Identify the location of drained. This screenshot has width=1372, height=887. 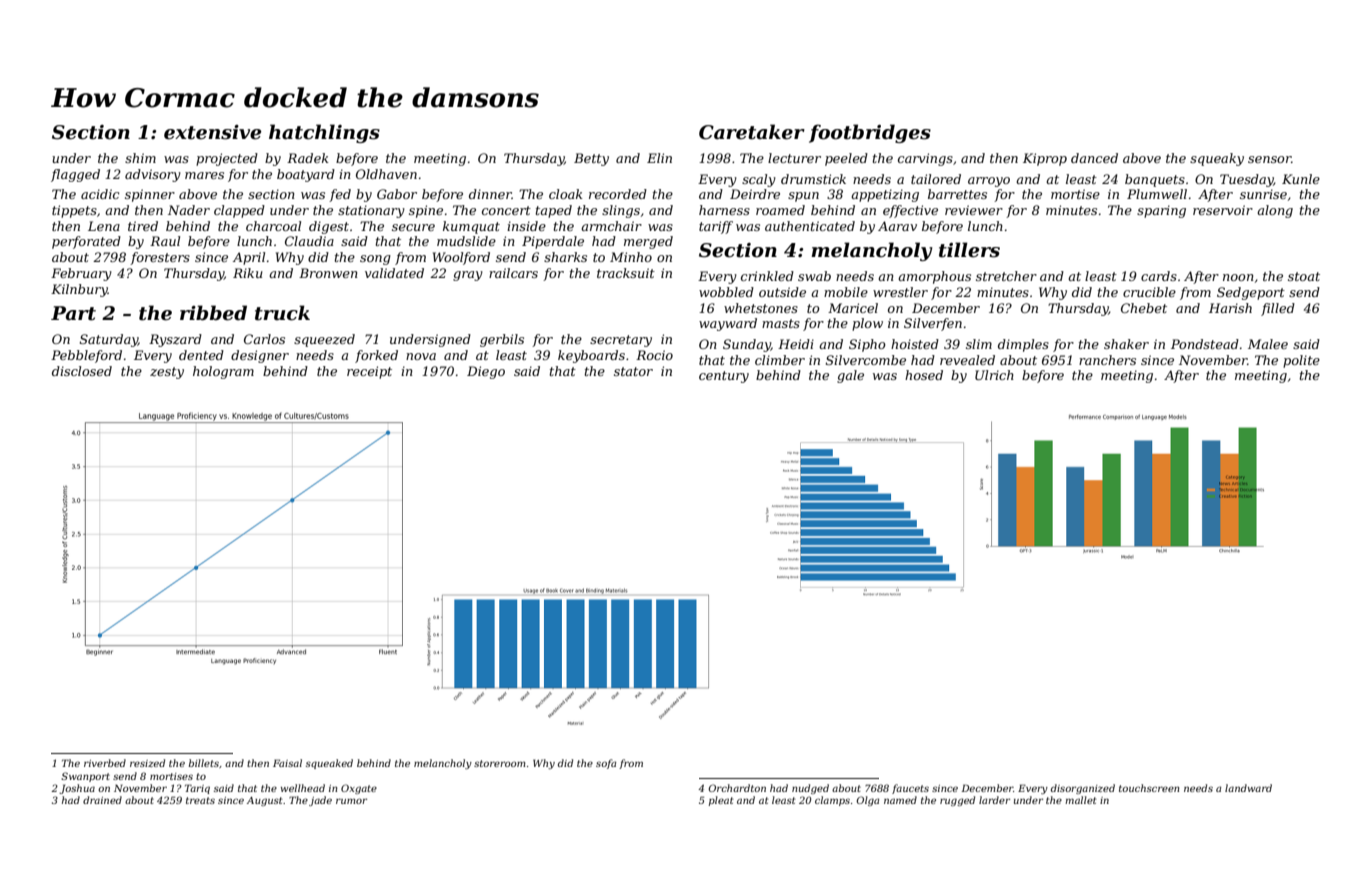
(102, 800).
